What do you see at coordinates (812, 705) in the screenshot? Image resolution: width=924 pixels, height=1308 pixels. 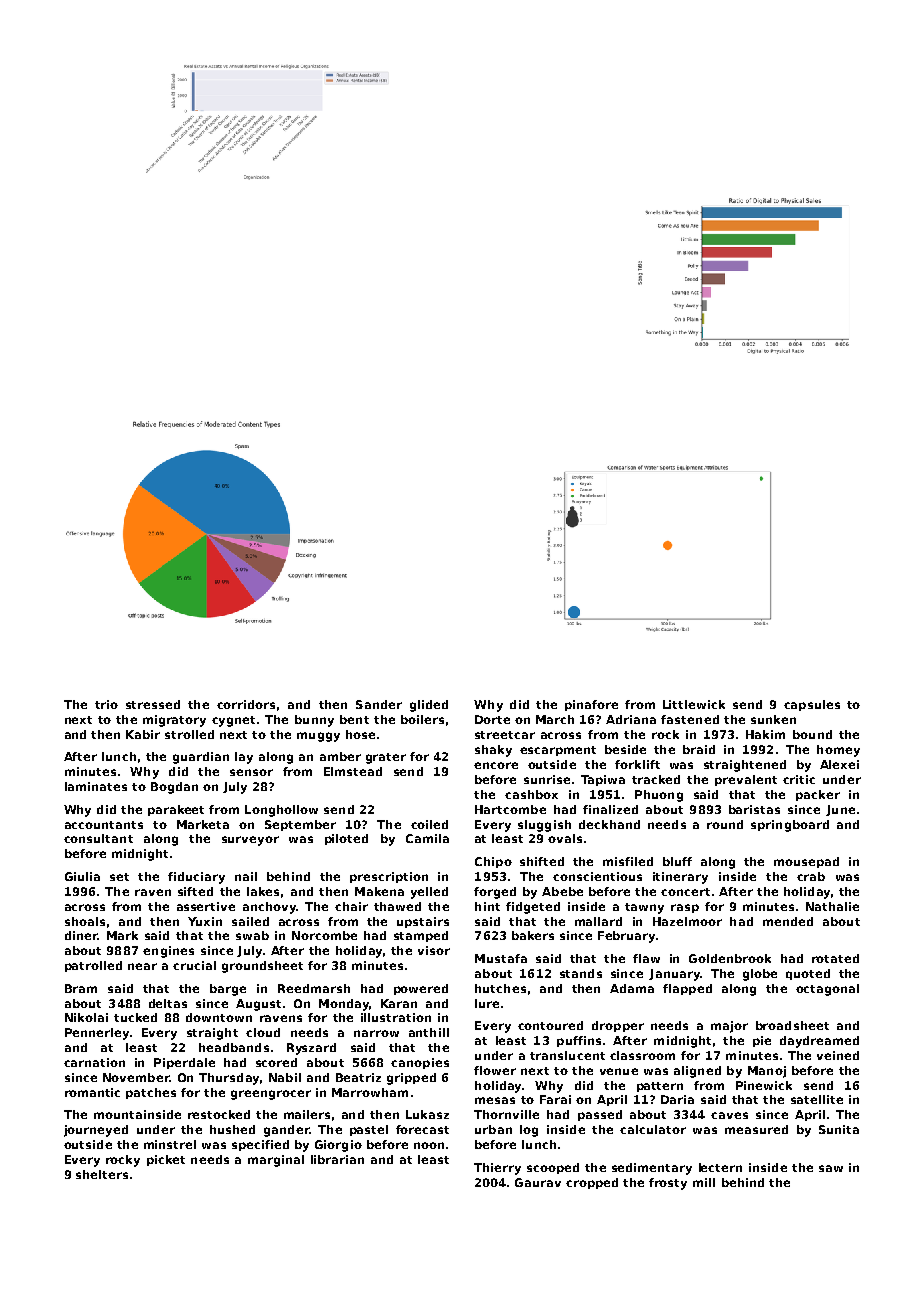 I see `capsules` at bounding box center [812, 705].
